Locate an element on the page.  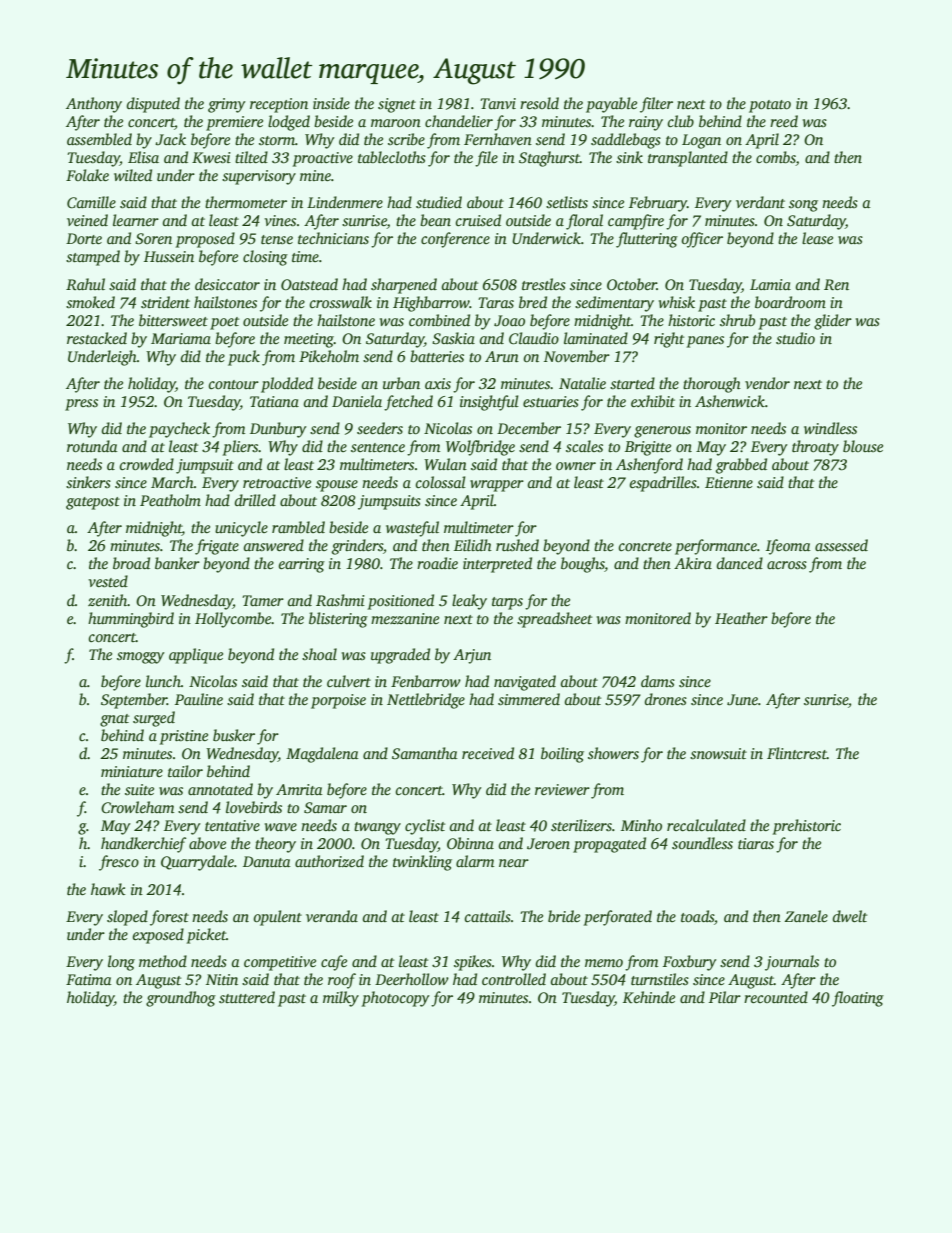
bred is located at coordinates (533, 302).
